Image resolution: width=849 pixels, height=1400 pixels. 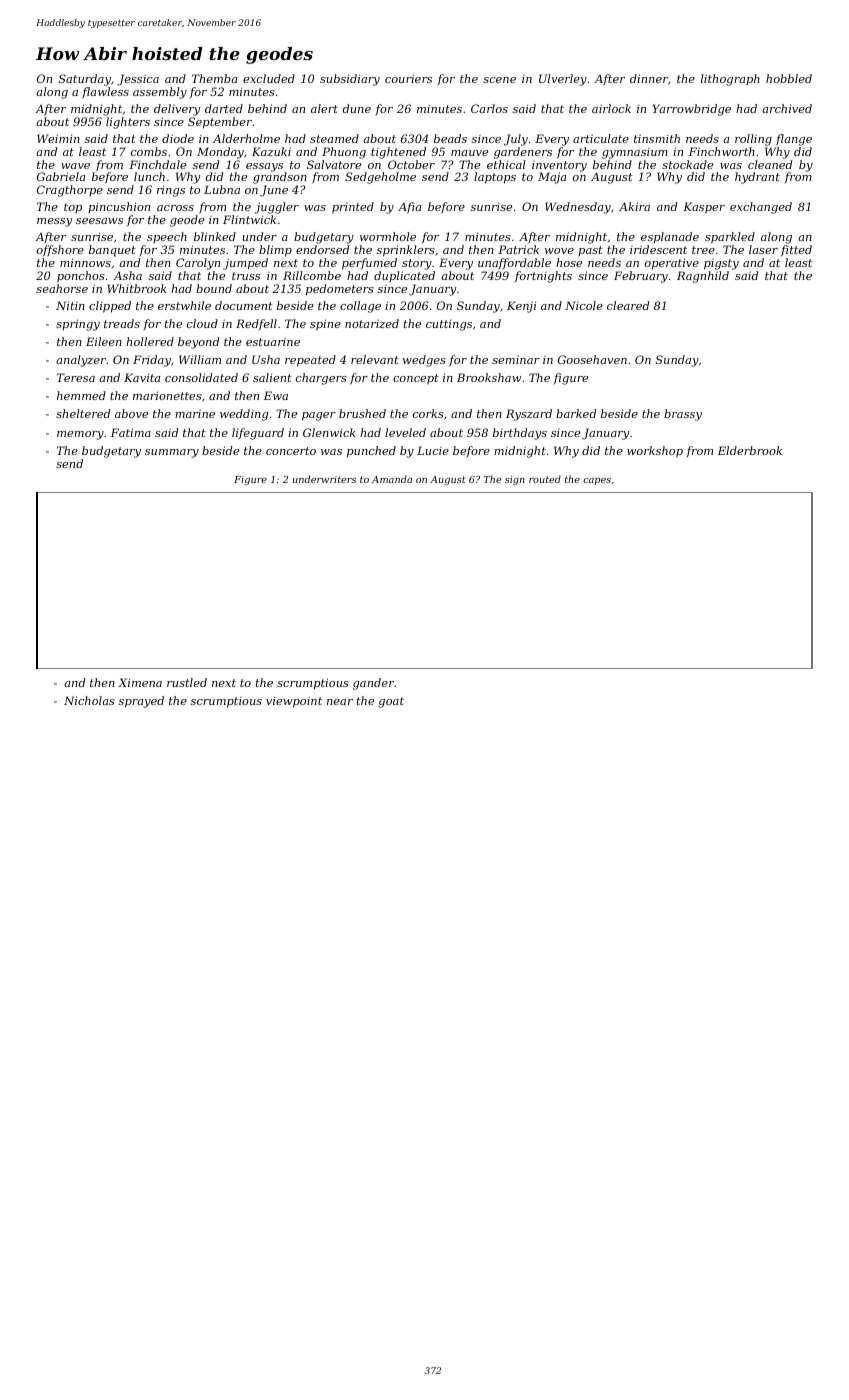 I want to click on memory, so click(x=80, y=435).
